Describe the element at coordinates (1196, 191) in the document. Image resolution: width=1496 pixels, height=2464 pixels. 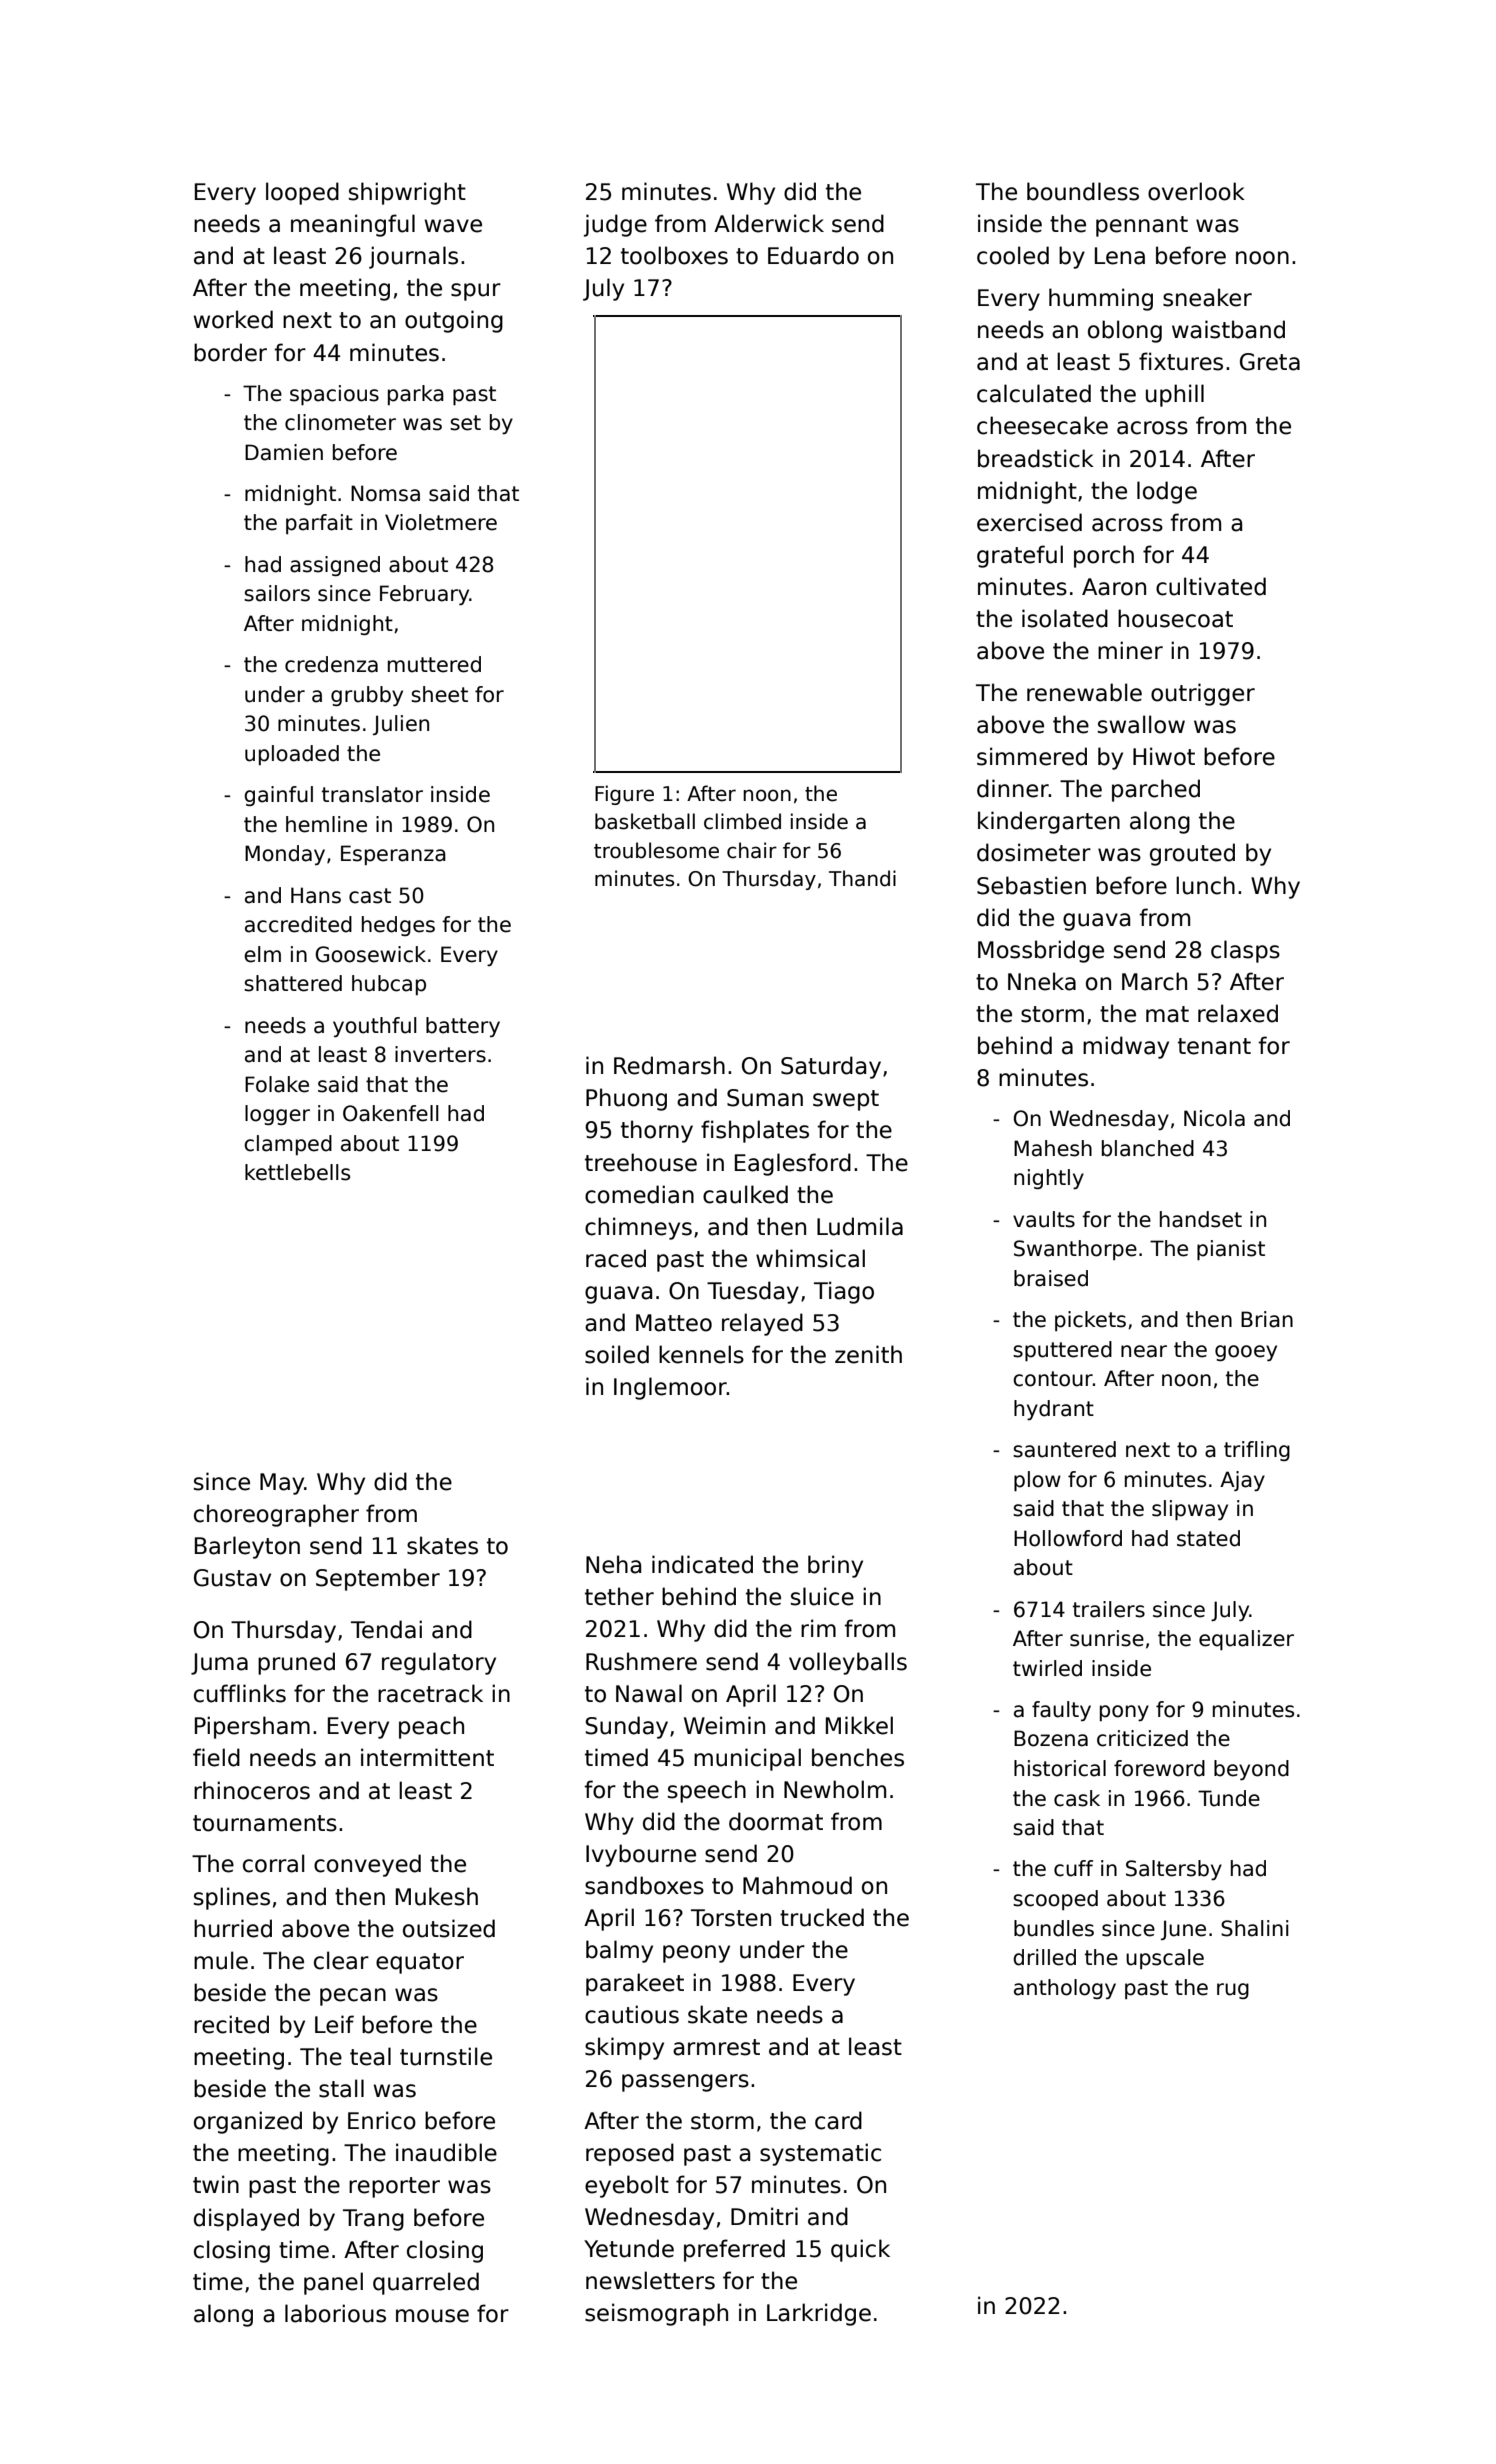
I see `overlook` at that location.
